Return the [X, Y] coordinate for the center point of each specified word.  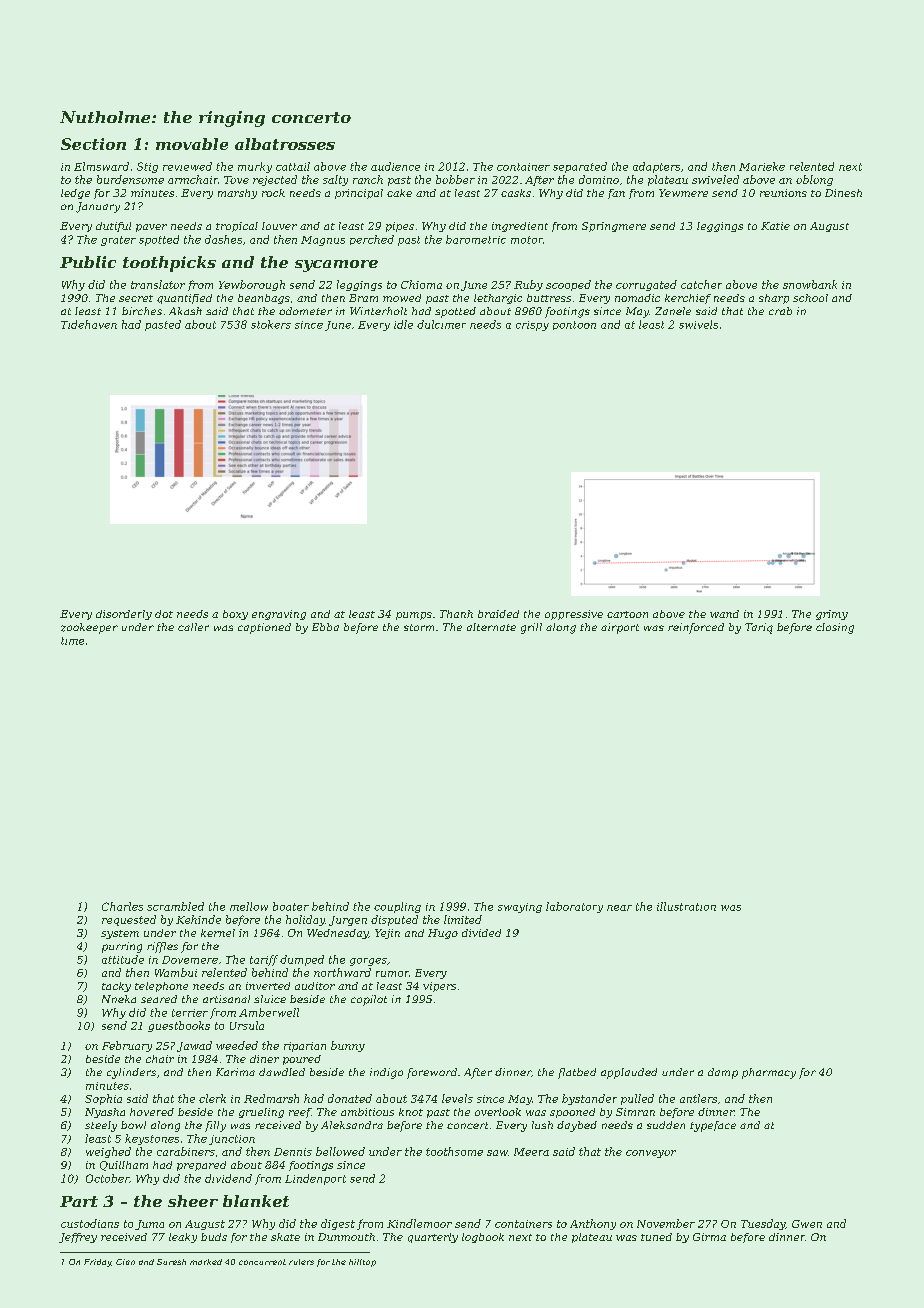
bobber [455, 179]
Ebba [325, 627]
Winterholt [378, 311]
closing [835, 628]
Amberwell [269, 1012]
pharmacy [769, 1073]
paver [151, 228]
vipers [439, 987]
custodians [90, 1223]
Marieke [762, 166]
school [810, 298]
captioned [264, 628]
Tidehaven [89, 324]
